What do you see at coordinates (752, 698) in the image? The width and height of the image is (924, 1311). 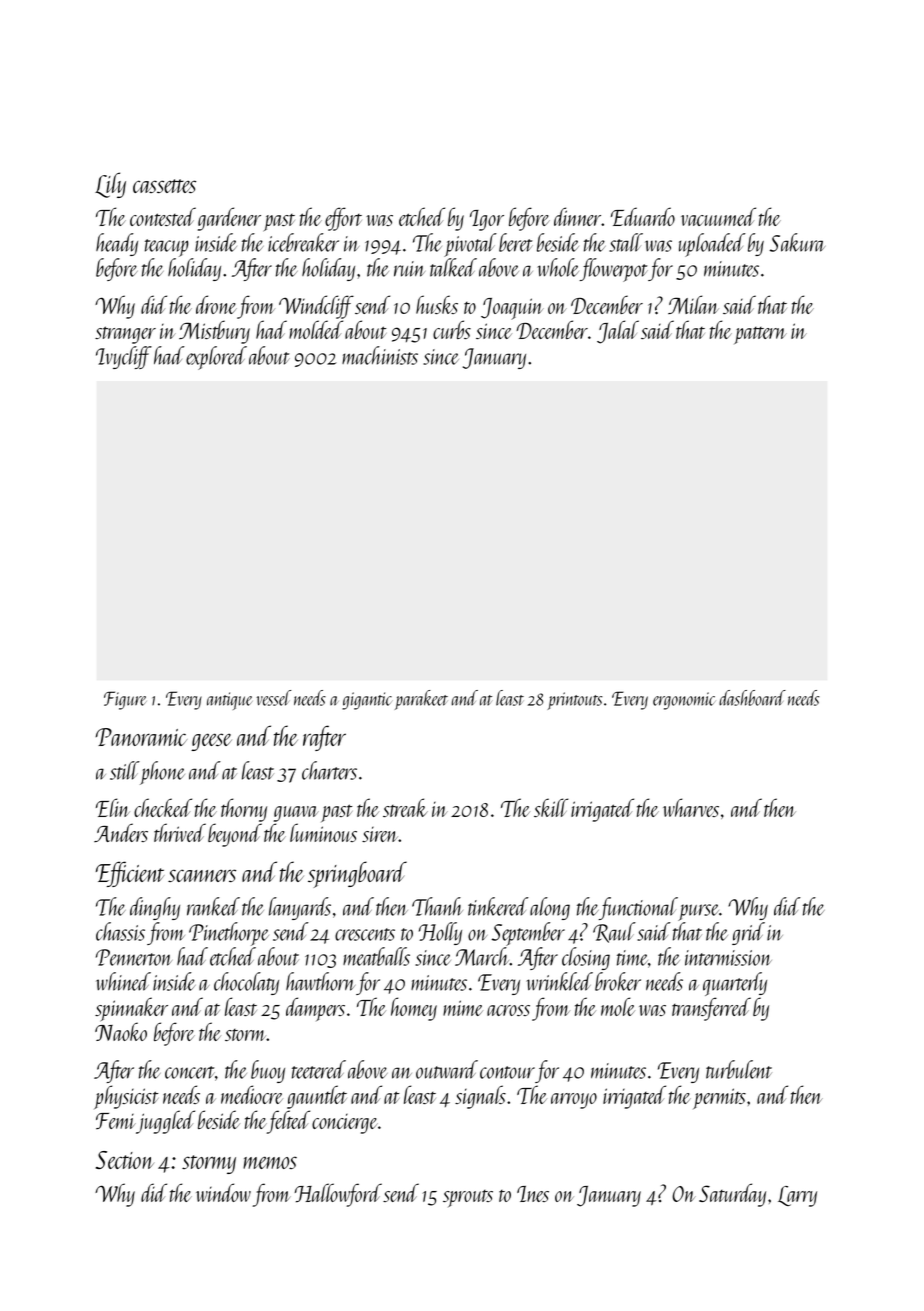 I see `dashboard` at bounding box center [752, 698].
